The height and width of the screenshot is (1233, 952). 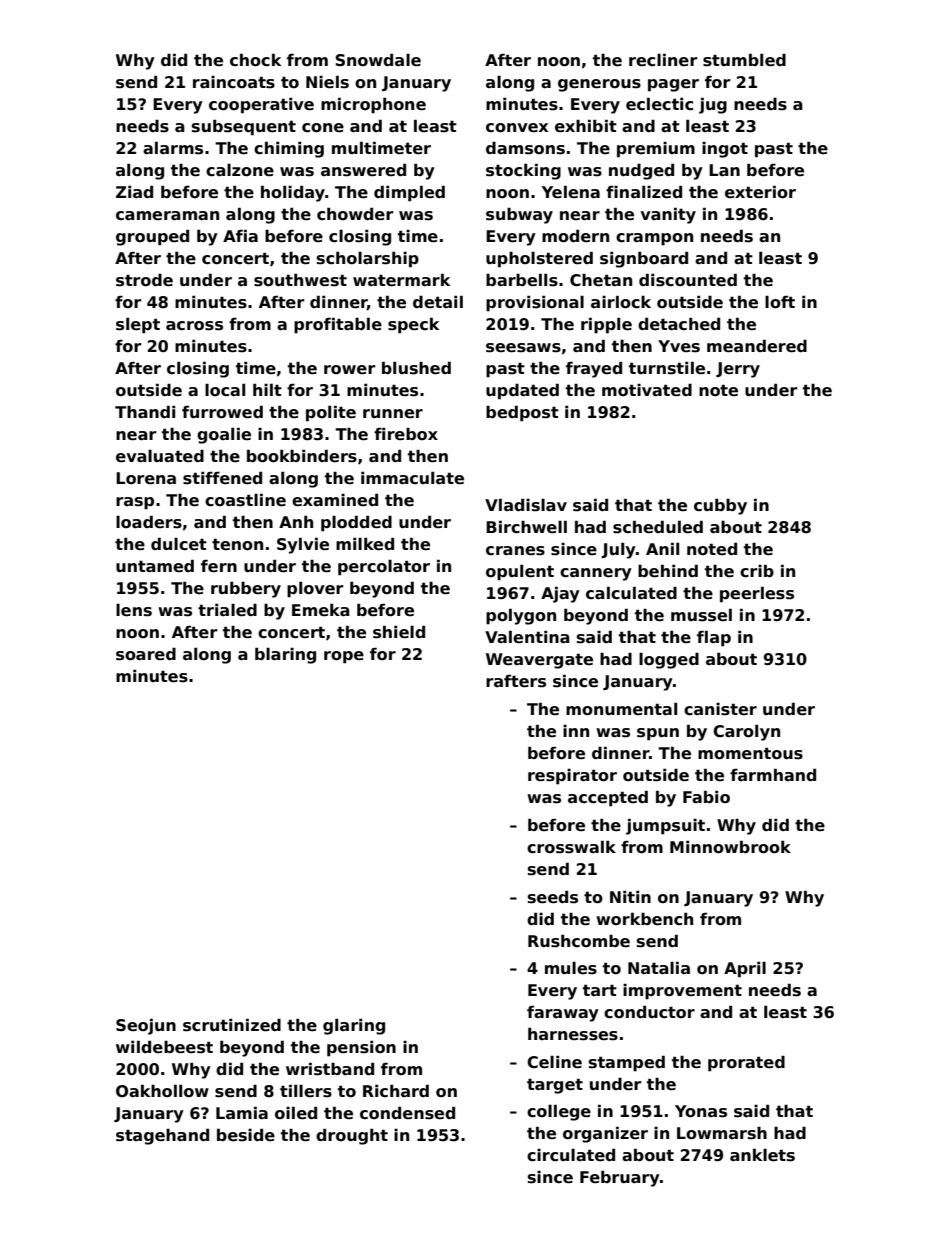 What do you see at coordinates (665, 826) in the screenshot?
I see `jumpsuit` at bounding box center [665, 826].
